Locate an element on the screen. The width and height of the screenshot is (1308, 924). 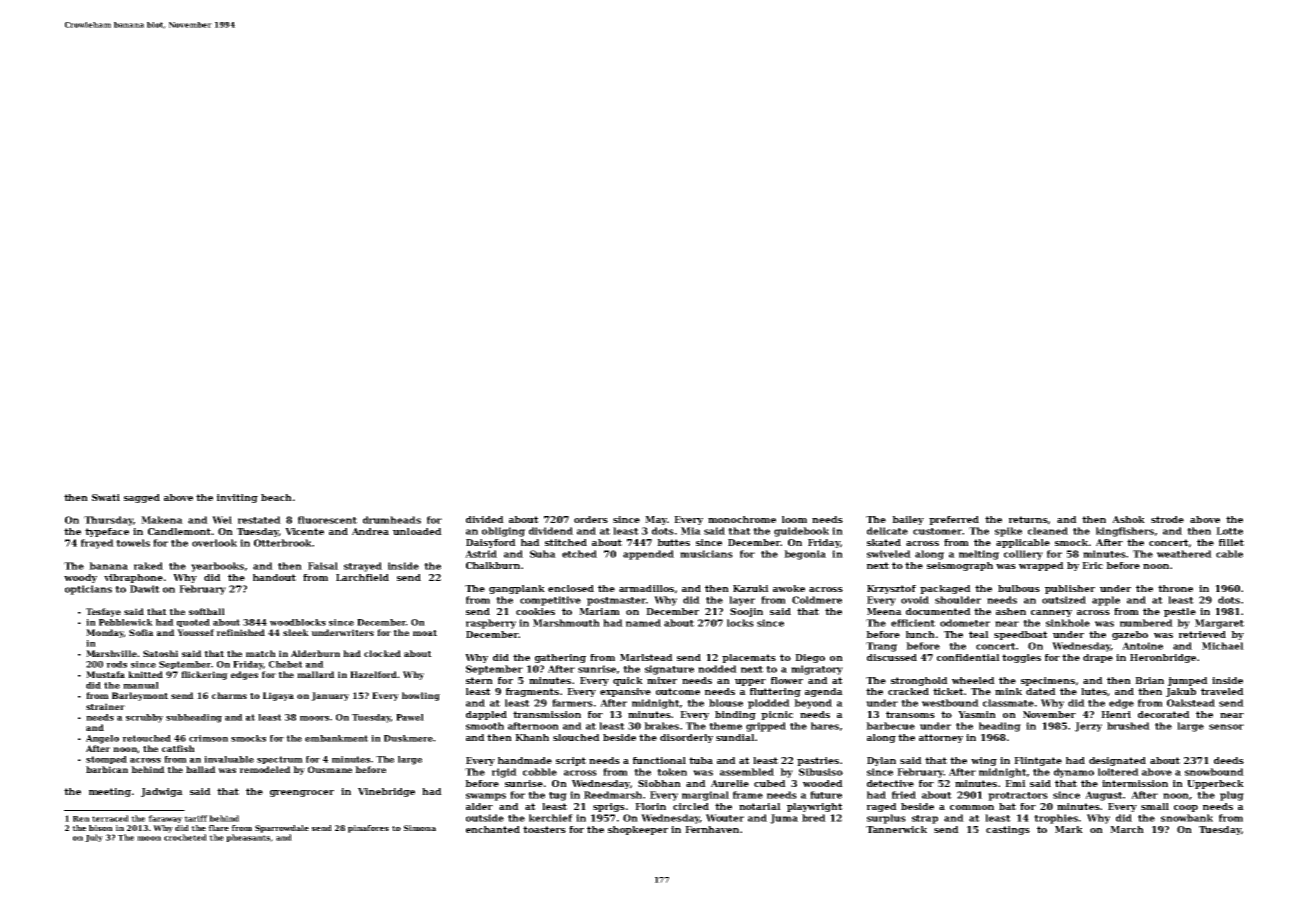
strode is located at coordinates (1167, 519).
